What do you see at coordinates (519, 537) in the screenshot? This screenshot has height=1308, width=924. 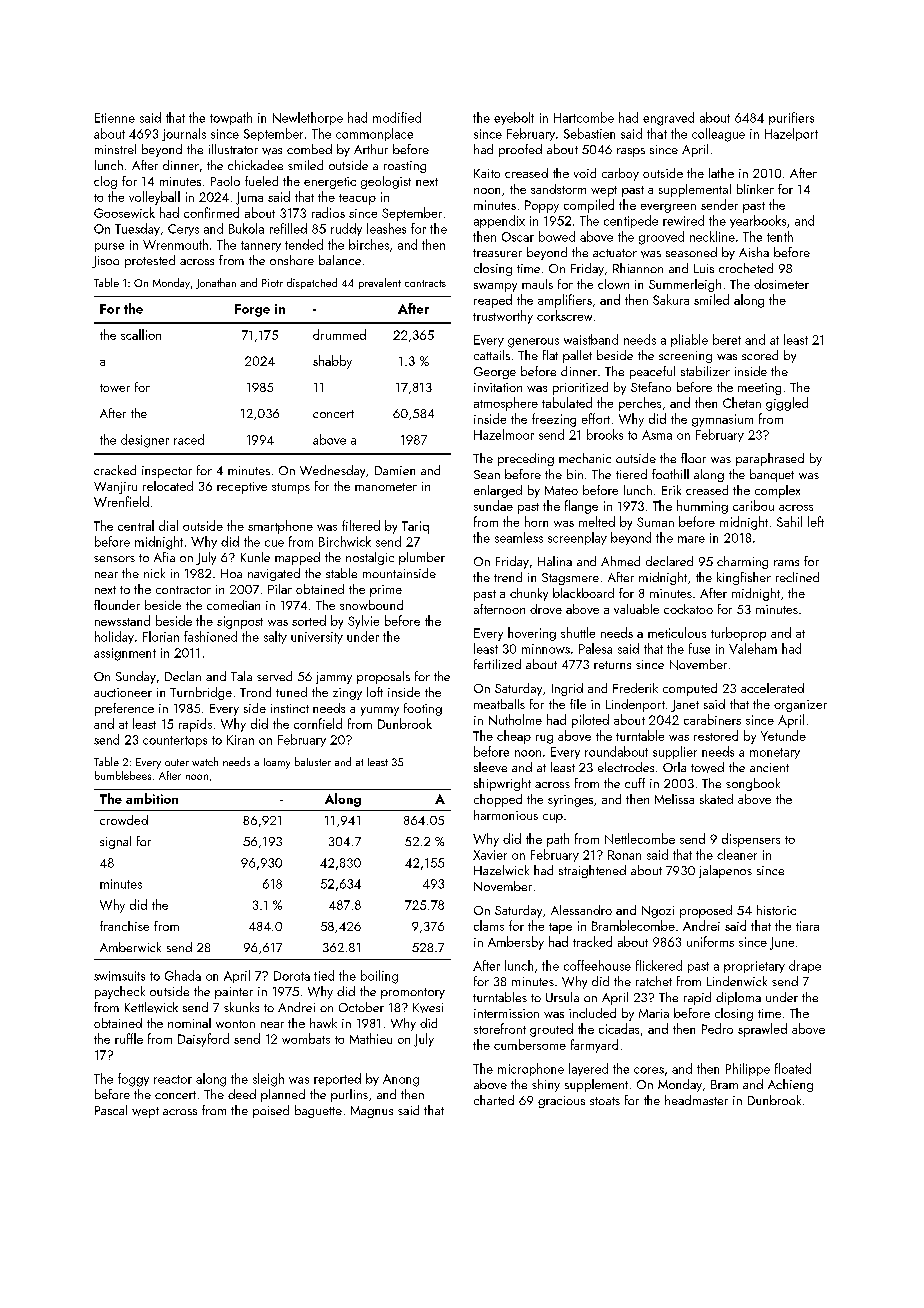 I see `seamless` at bounding box center [519, 537].
